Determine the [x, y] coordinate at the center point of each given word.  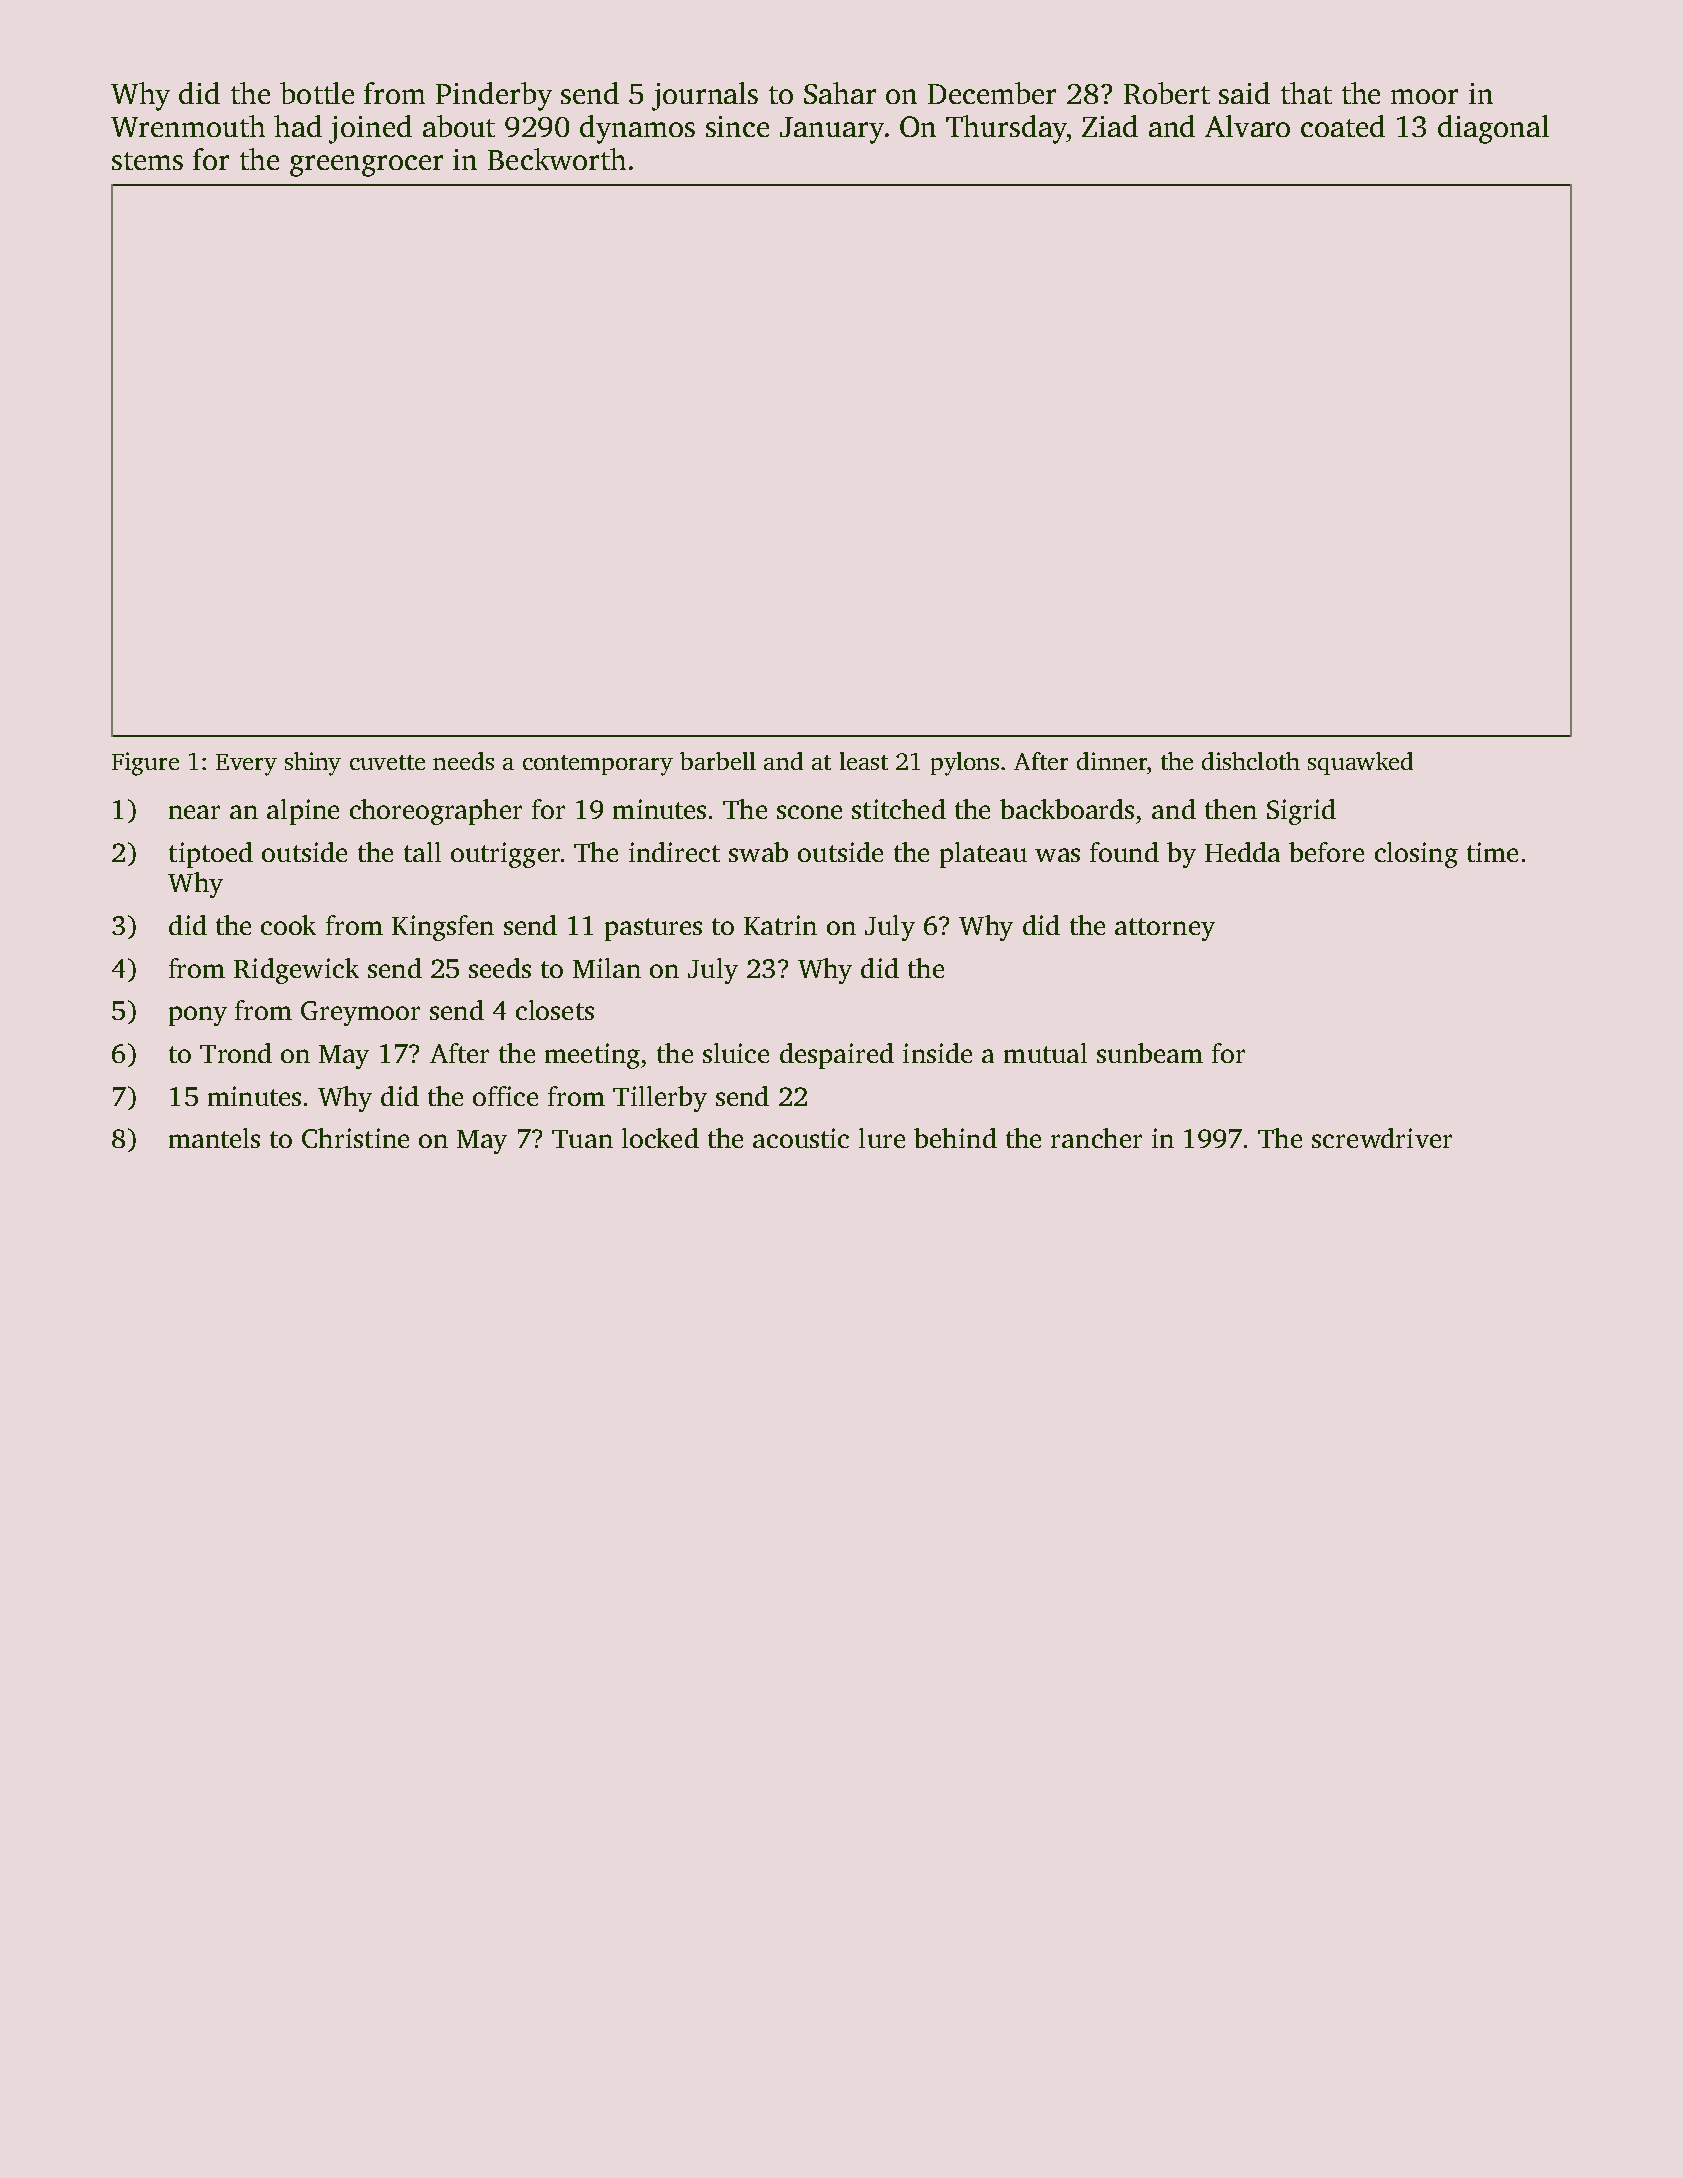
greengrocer [366, 166]
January [832, 130]
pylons [965, 764]
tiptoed [211, 855]
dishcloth [1251, 761]
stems [147, 161]
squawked [1360, 763]
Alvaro [1247, 126]
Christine [355, 1138]
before [1326, 852]
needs [463, 761]
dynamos [637, 129]
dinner [1112, 761]
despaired [837, 1056]
